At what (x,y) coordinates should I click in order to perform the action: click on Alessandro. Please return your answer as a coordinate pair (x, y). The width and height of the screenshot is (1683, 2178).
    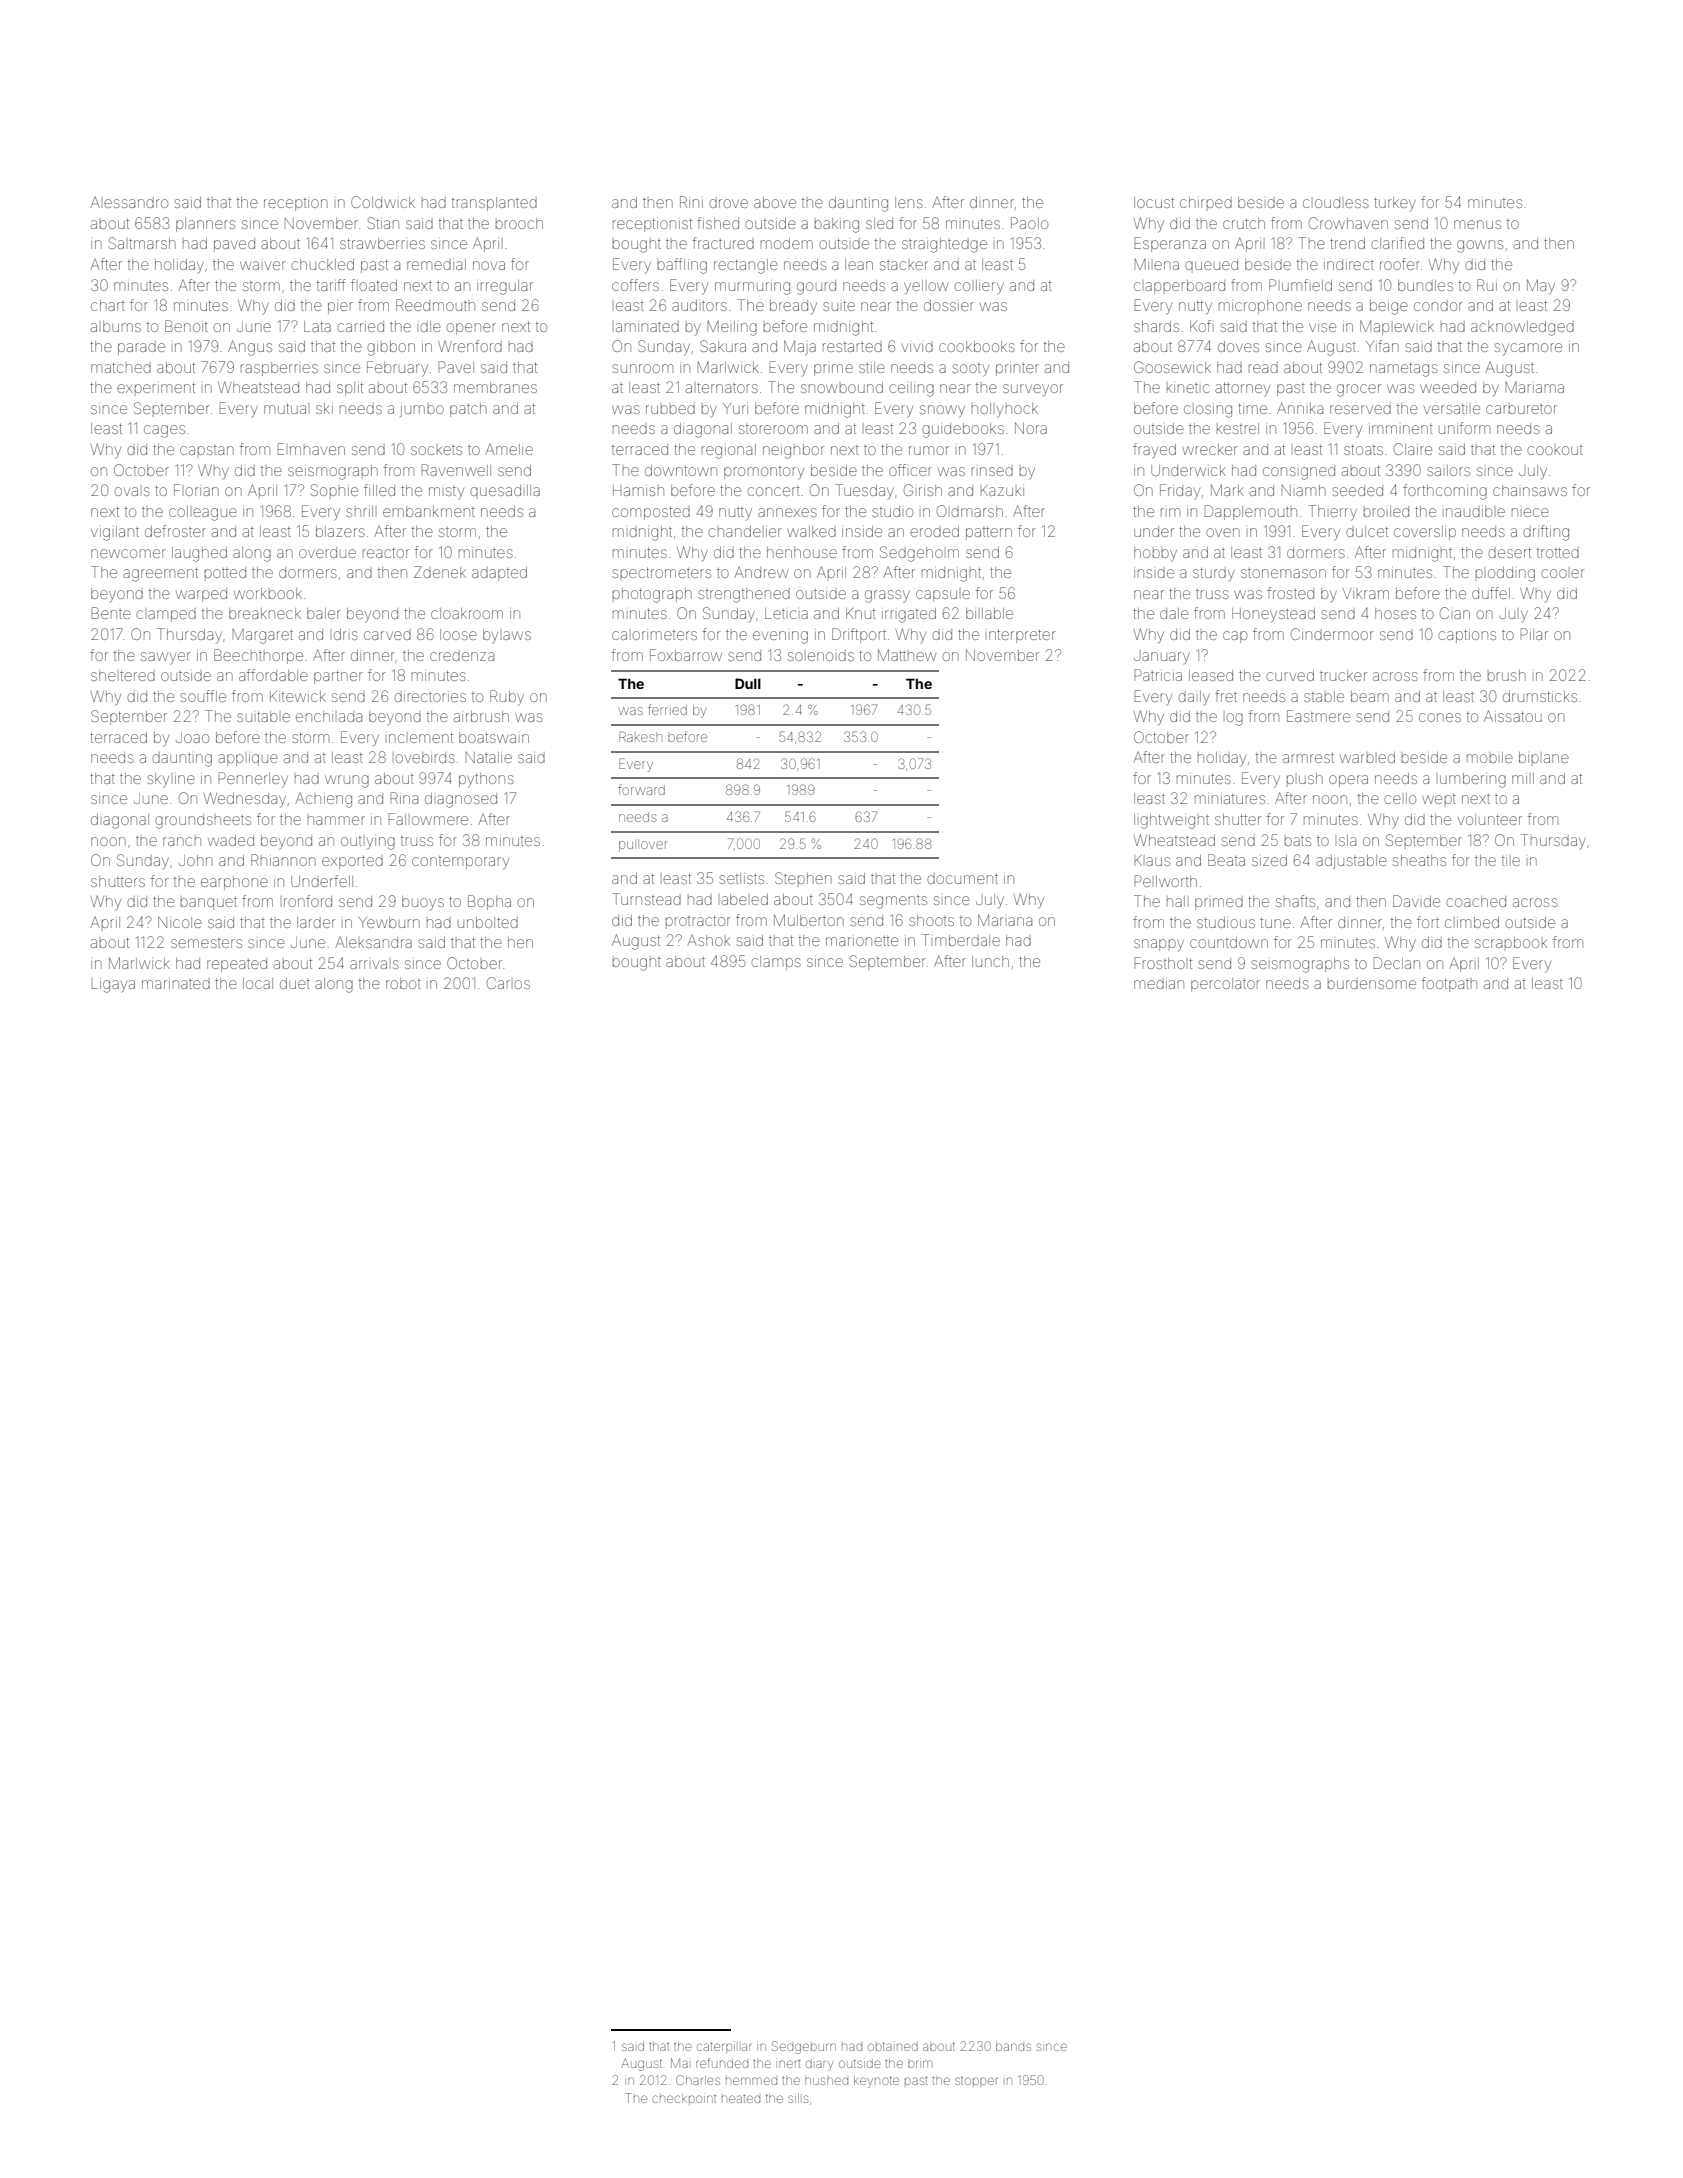
    Looking at the image, I should click on (129, 202).
